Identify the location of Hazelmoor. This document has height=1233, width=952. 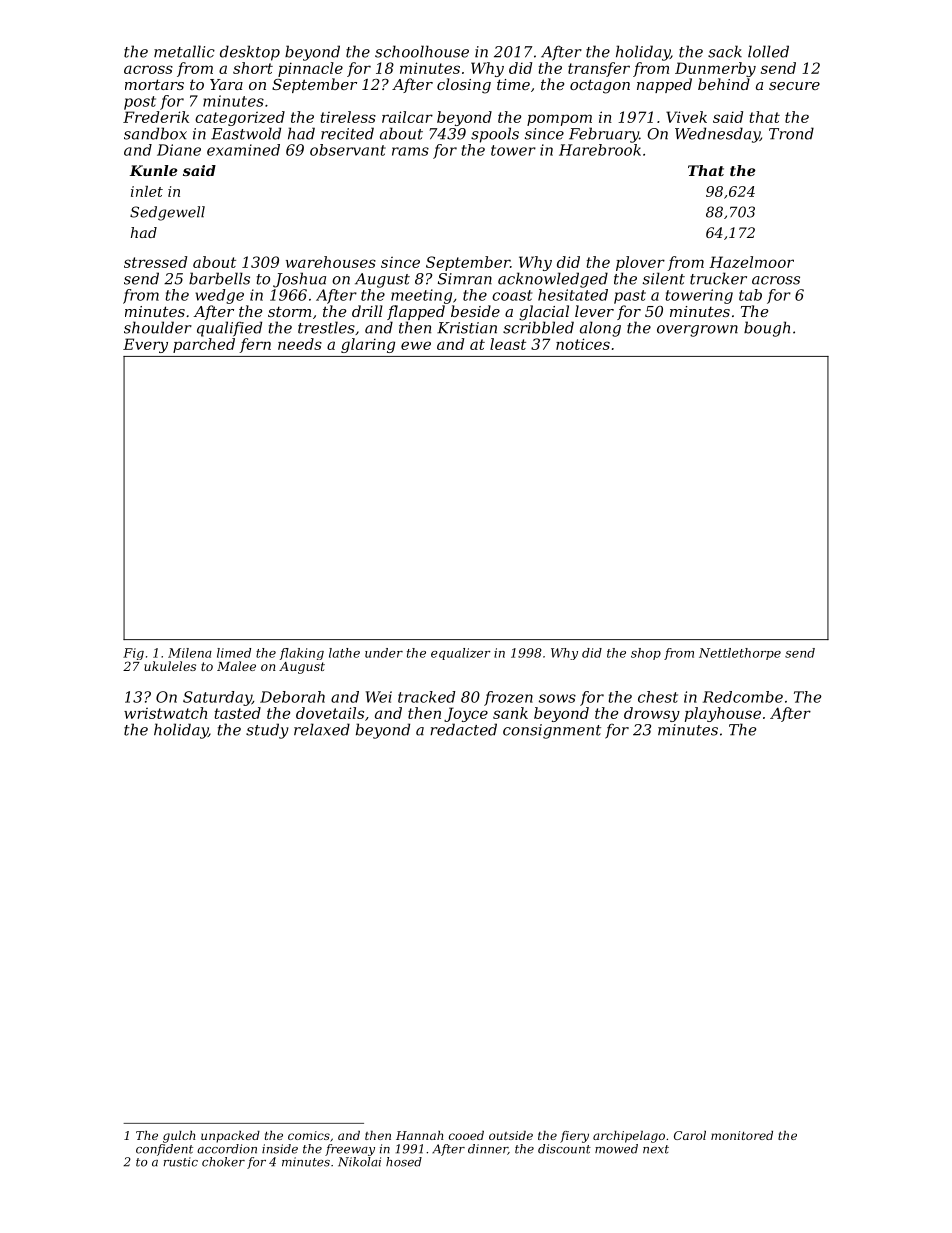
(751, 262).
